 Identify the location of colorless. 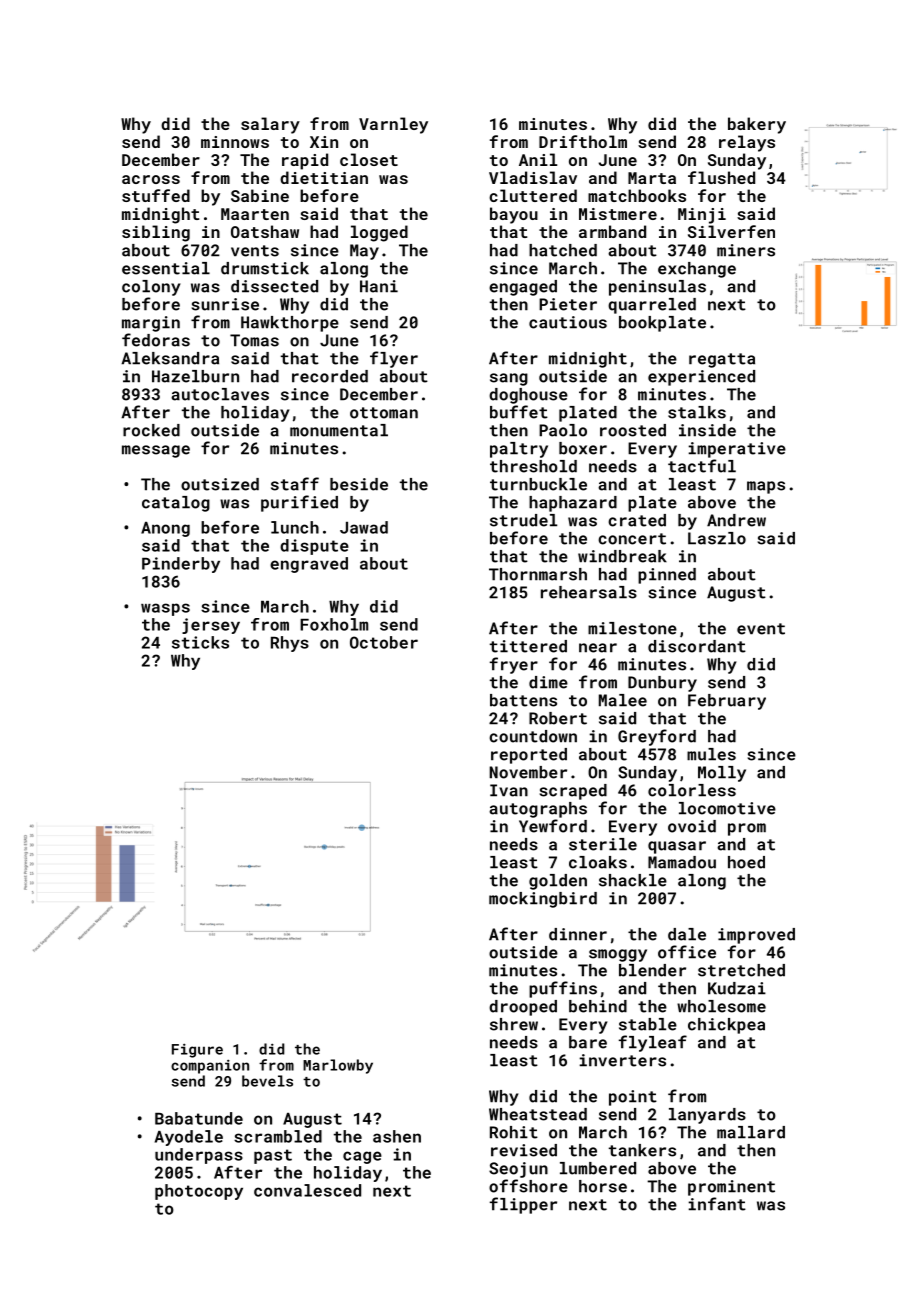
(692, 790).
